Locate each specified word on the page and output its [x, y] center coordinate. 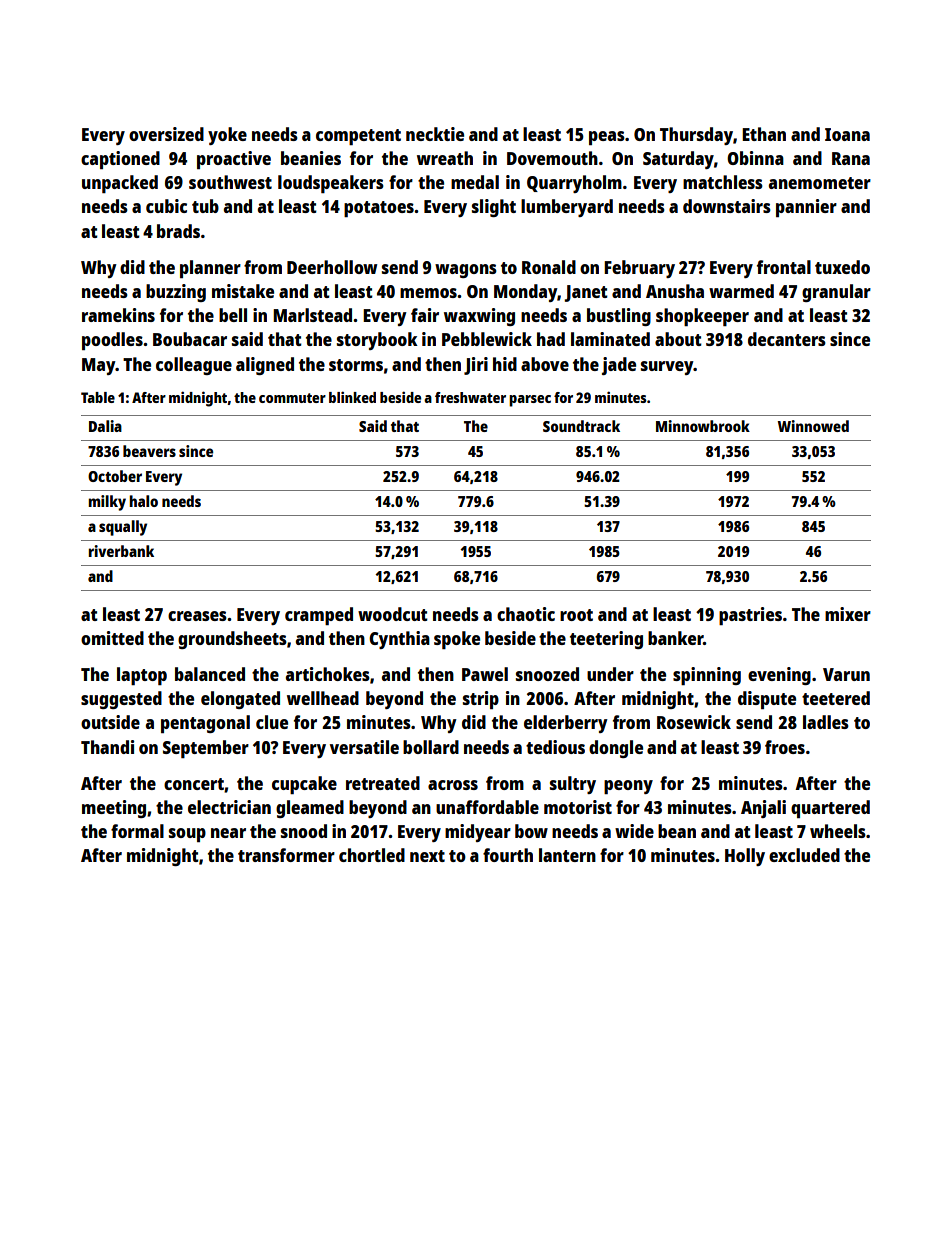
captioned [120, 160]
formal [137, 831]
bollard [431, 747]
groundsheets [232, 640]
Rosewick [694, 722]
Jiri [476, 366]
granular [836, 293]
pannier [806, 208]
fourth [508, 855]
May [99, 366]
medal [475, 182]
